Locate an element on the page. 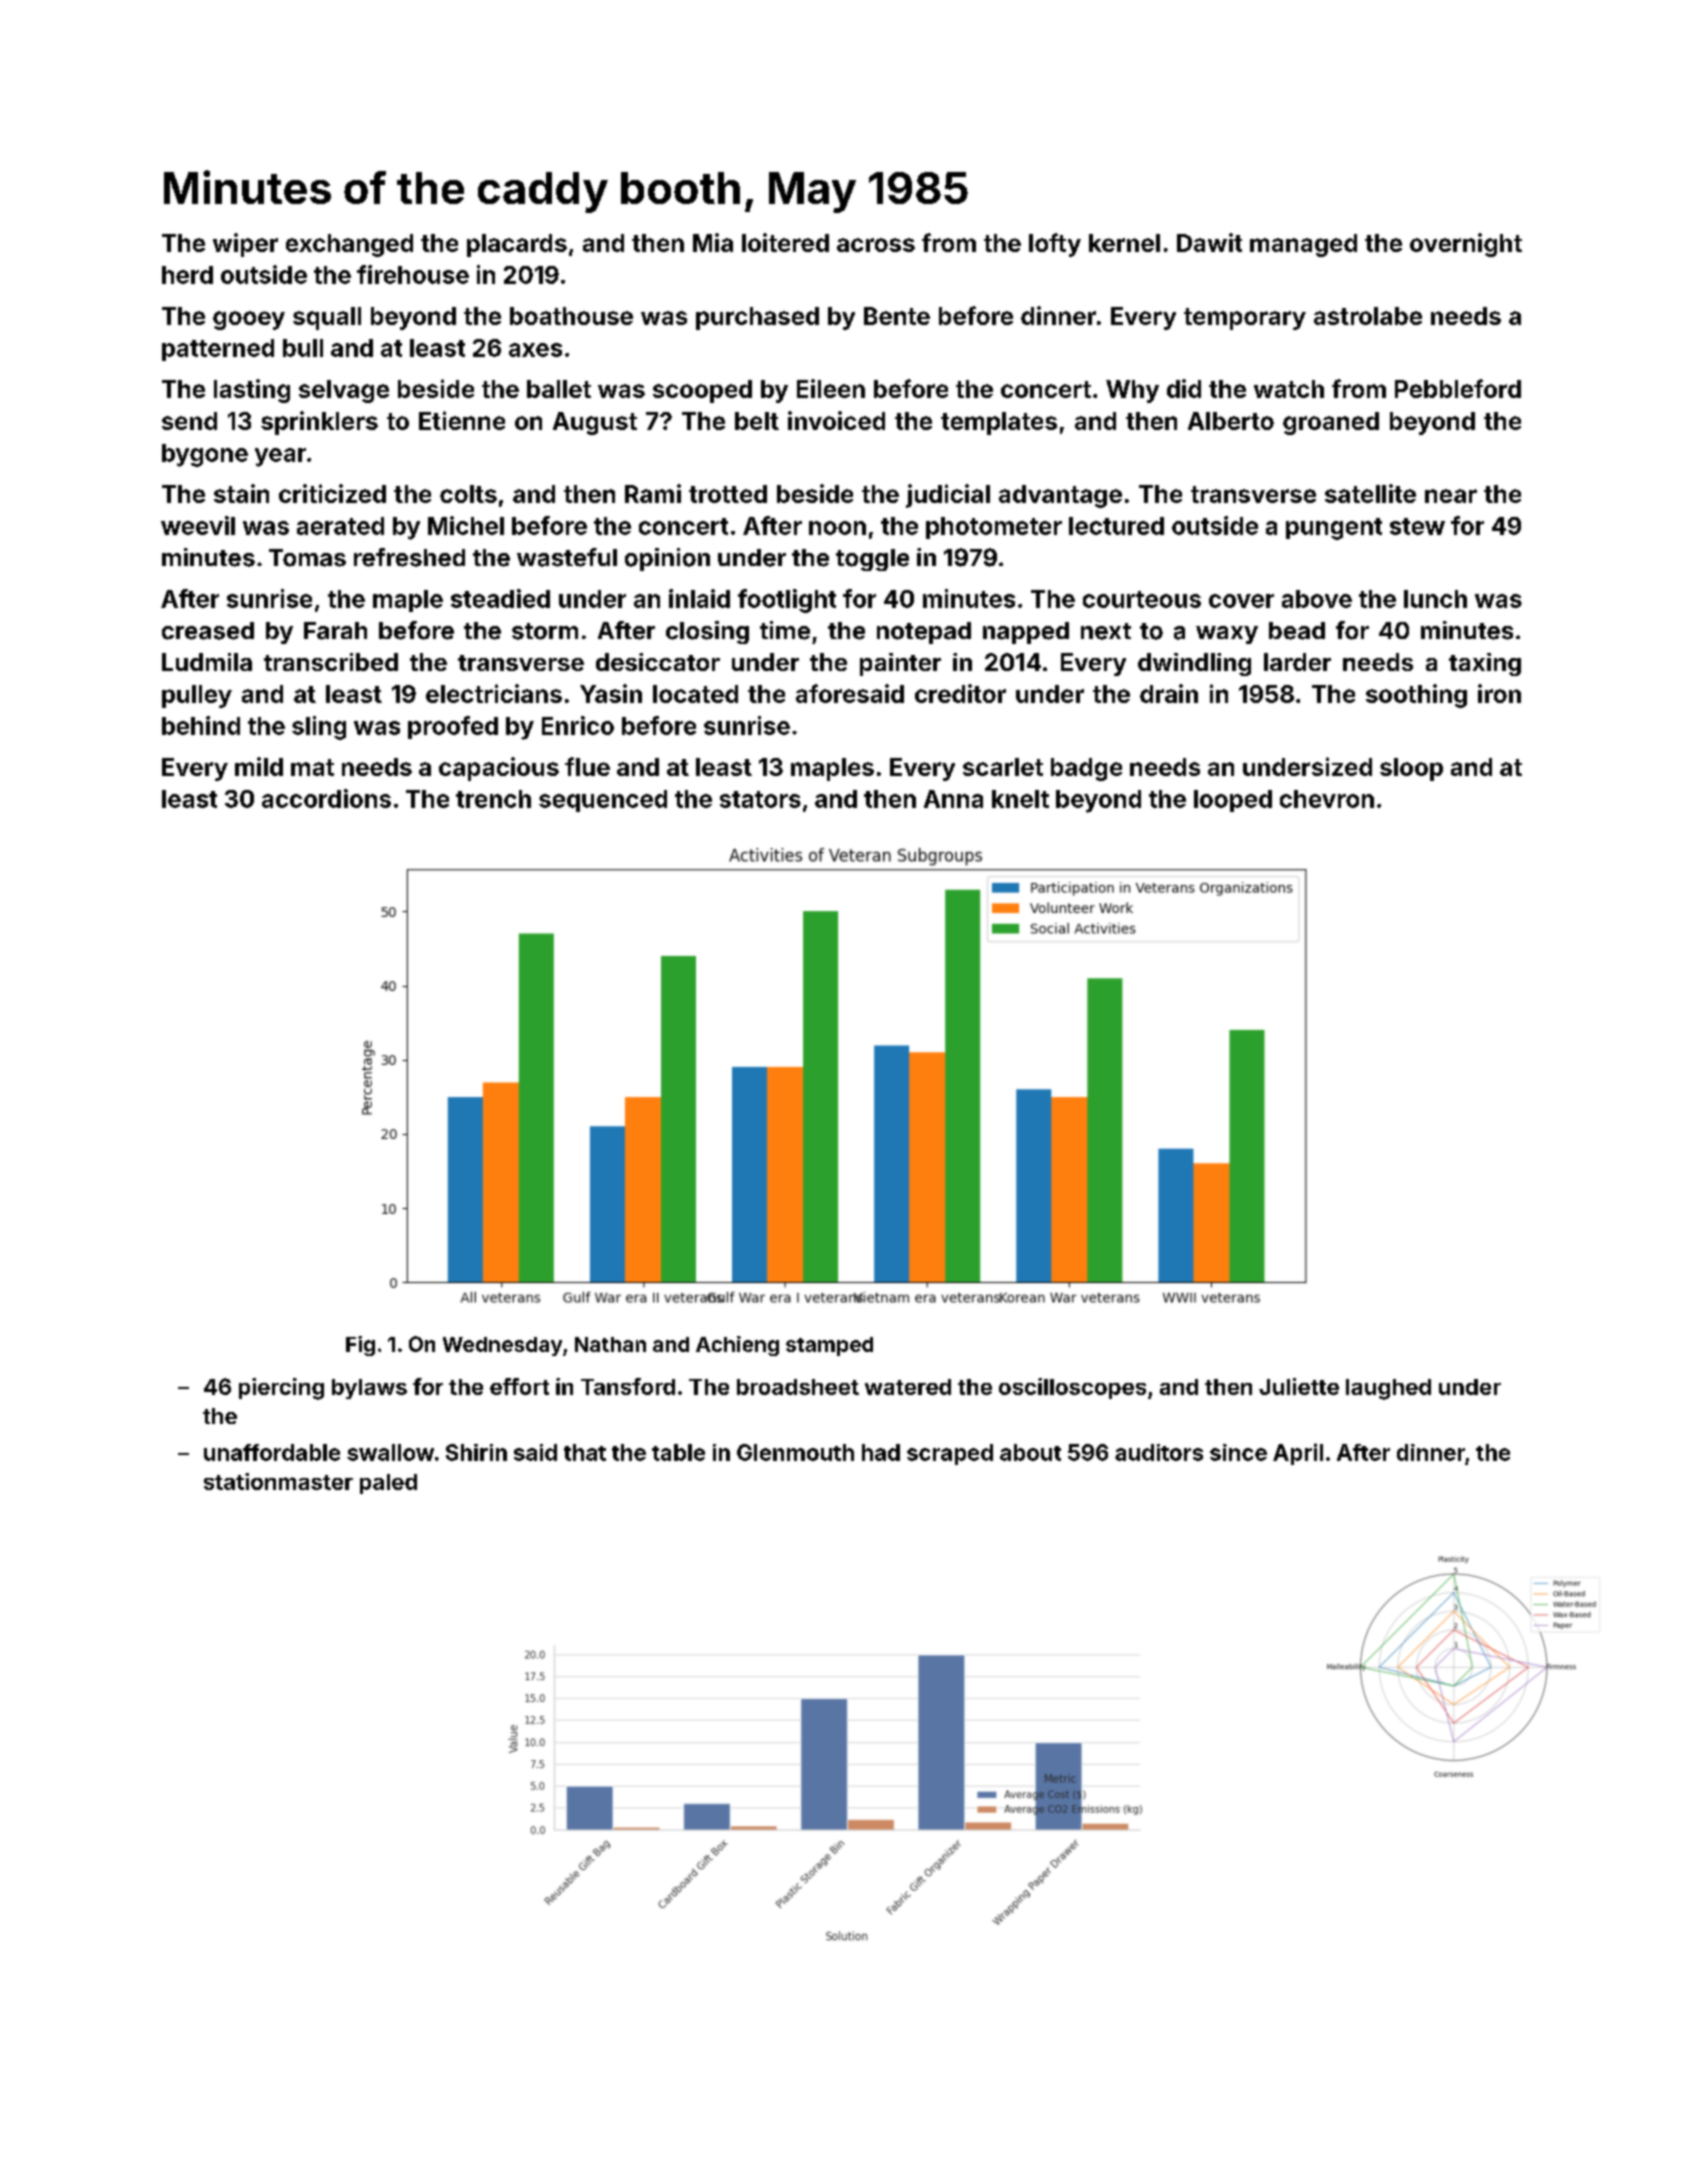 The image size is (1683, 2178). Nathan is located at coordinates (610, 1344).
